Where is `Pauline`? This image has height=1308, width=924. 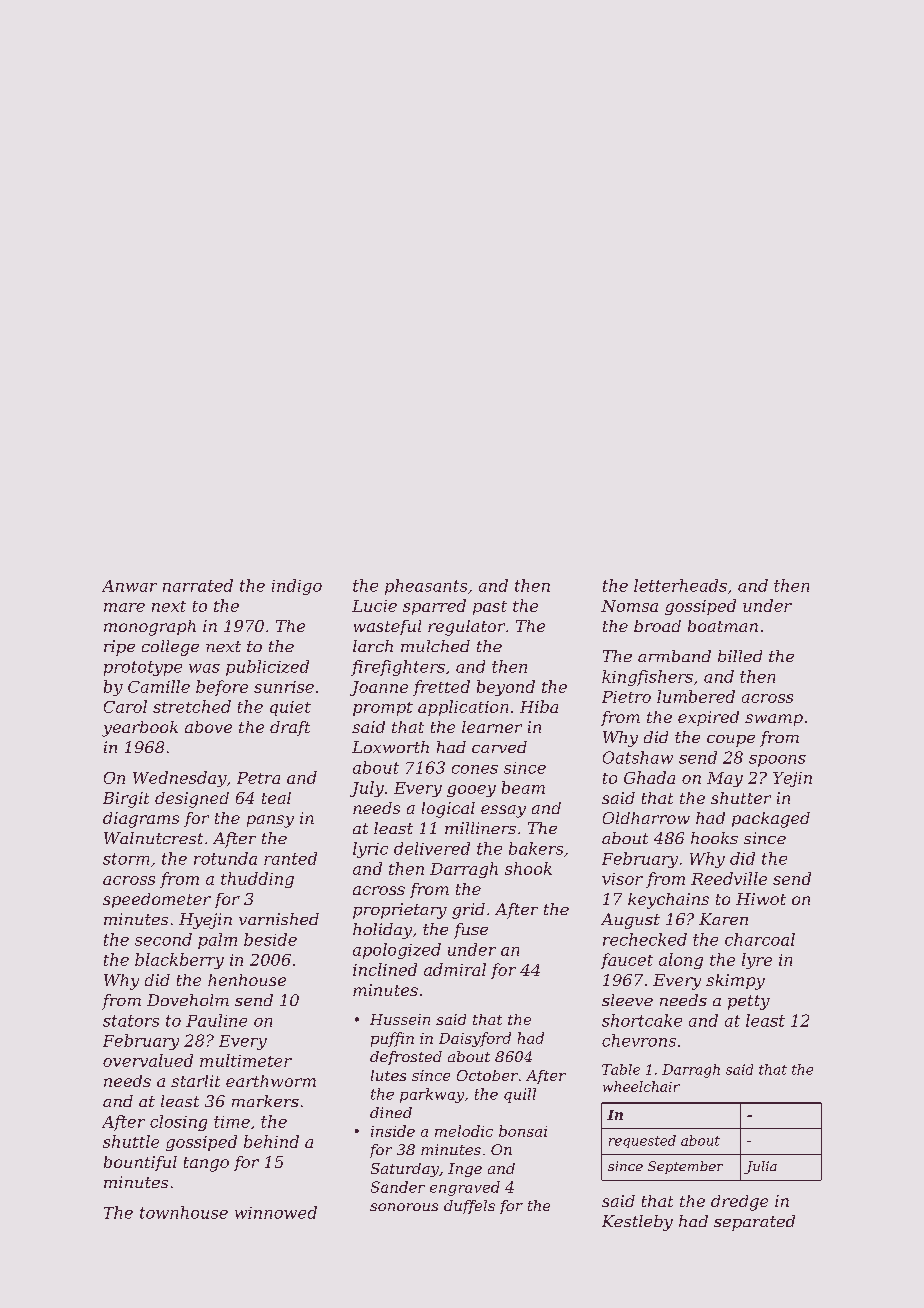
Pauline is located at coordinates (216, 1020).
